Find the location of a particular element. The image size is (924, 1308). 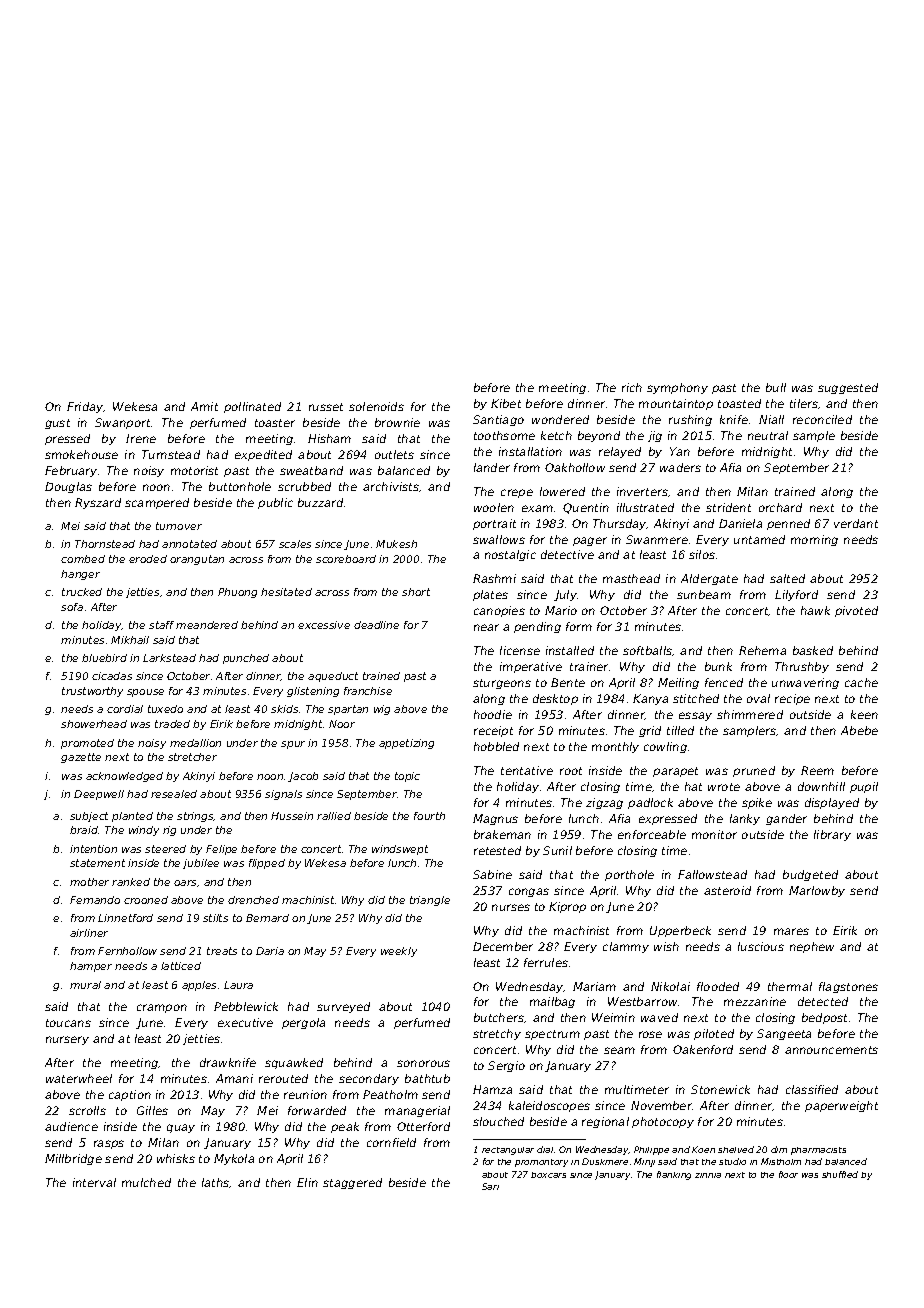

surveyed is located at coordinates (343, 1007).
